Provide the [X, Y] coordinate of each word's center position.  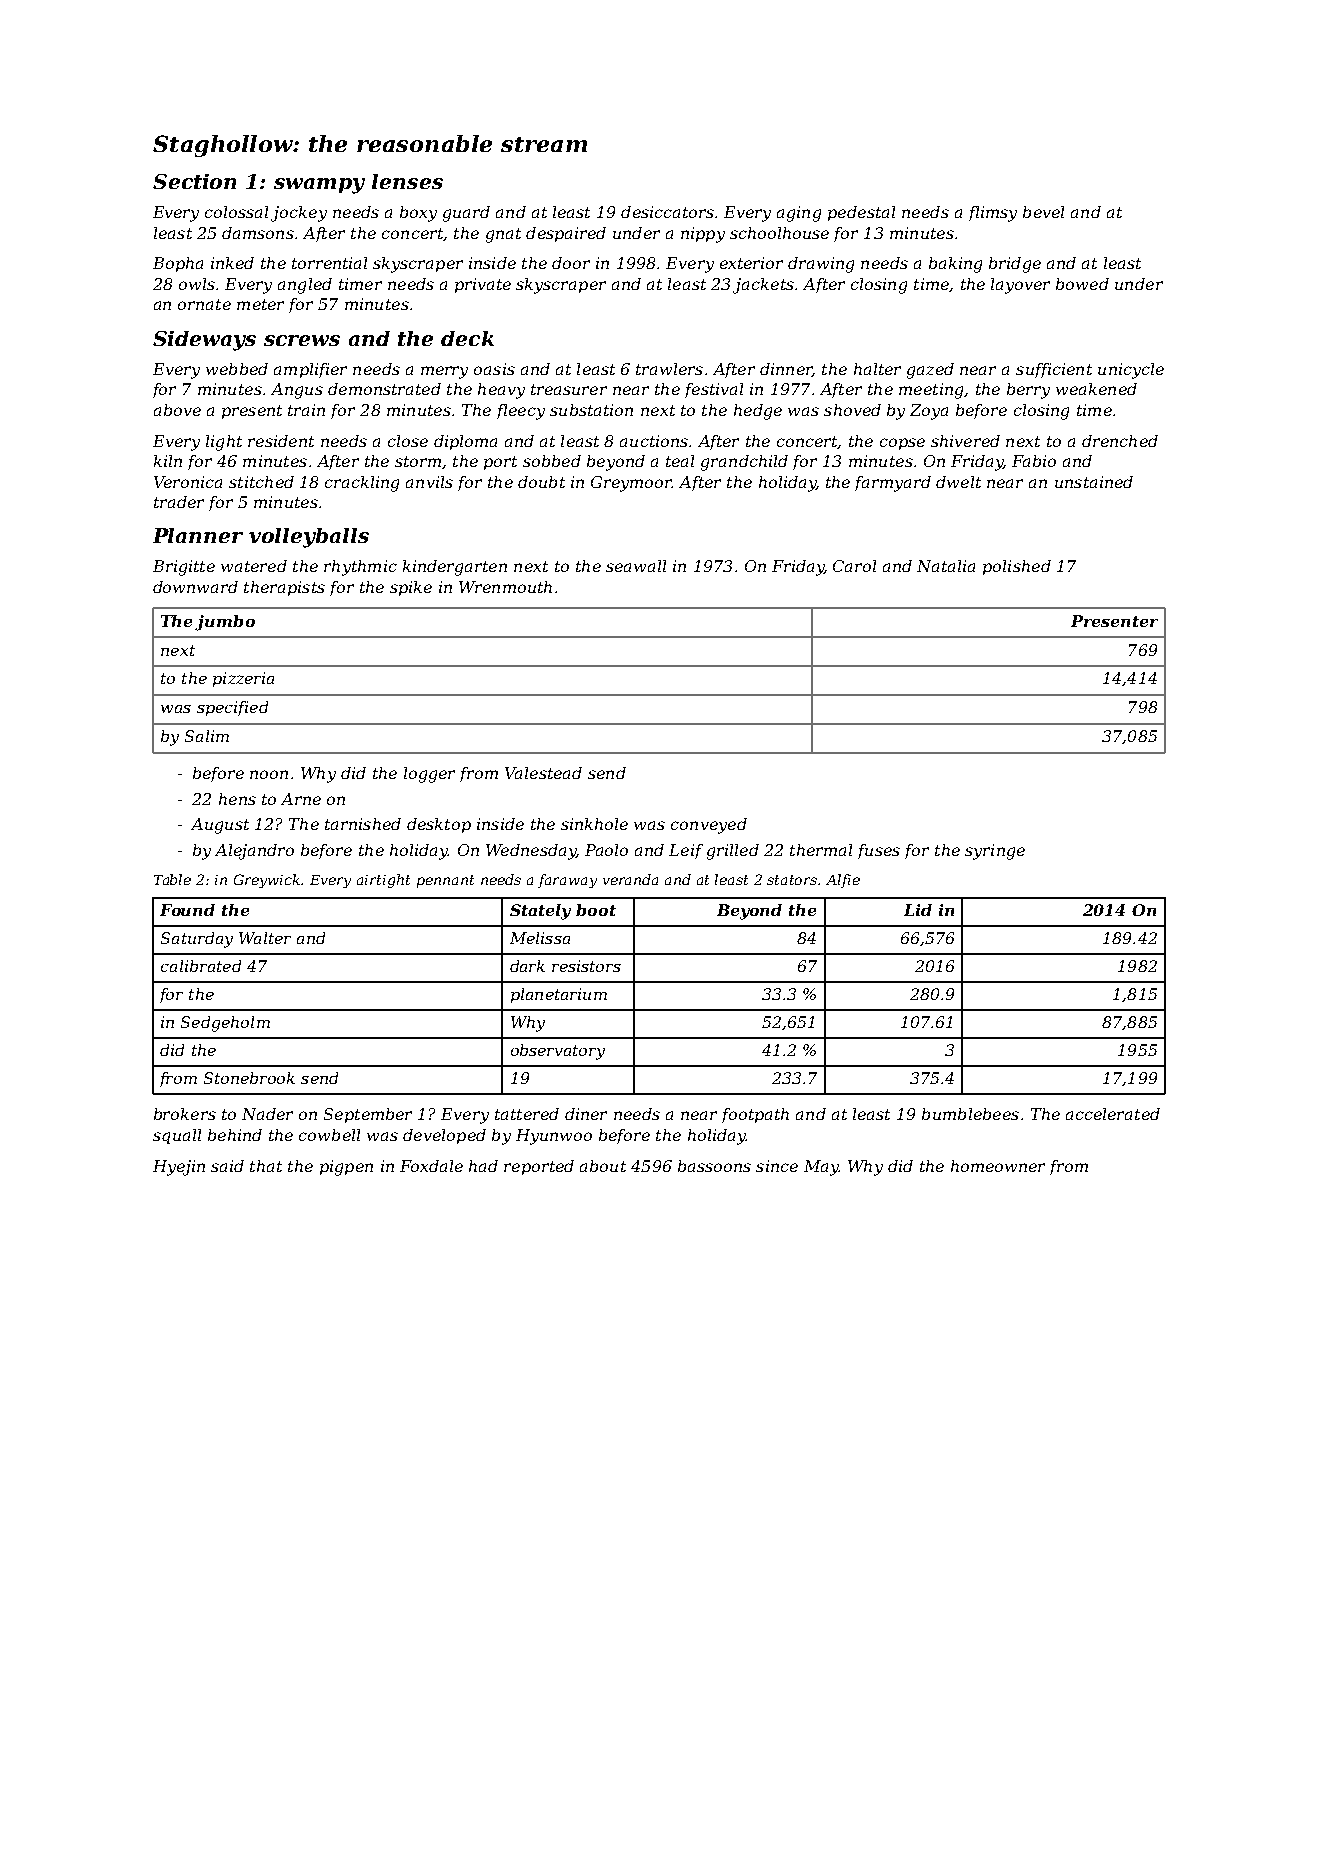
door [571, 263]
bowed [1082, 284]
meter [260, 304]
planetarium [559, 995]
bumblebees [970, 1114]
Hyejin [179, 1168]
